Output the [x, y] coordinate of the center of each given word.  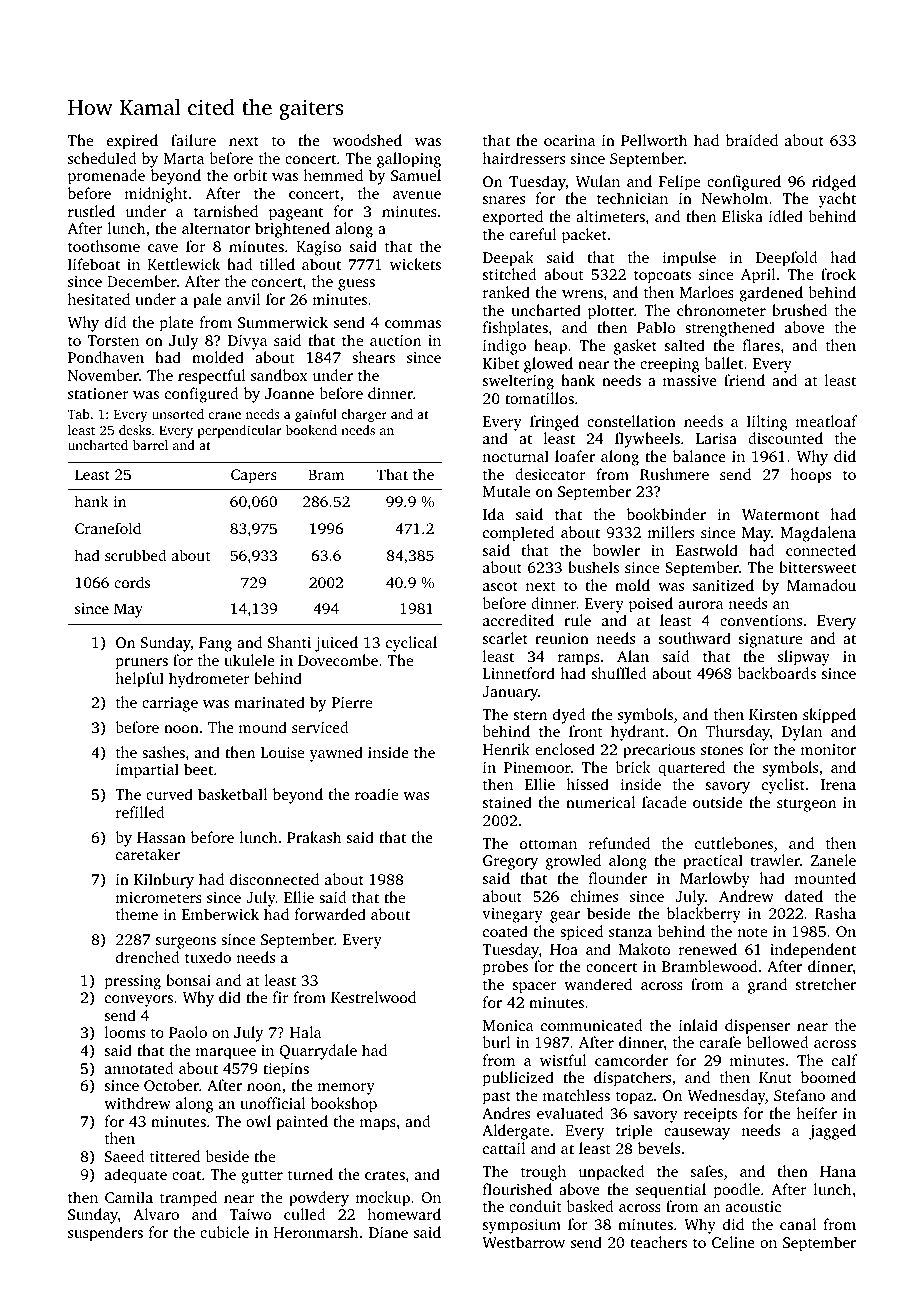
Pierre [352, 702]
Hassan [161, 837]
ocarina [569, 140]
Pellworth [654, 140]
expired [132, 142]
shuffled [619, 673]
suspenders [105, 1234]
